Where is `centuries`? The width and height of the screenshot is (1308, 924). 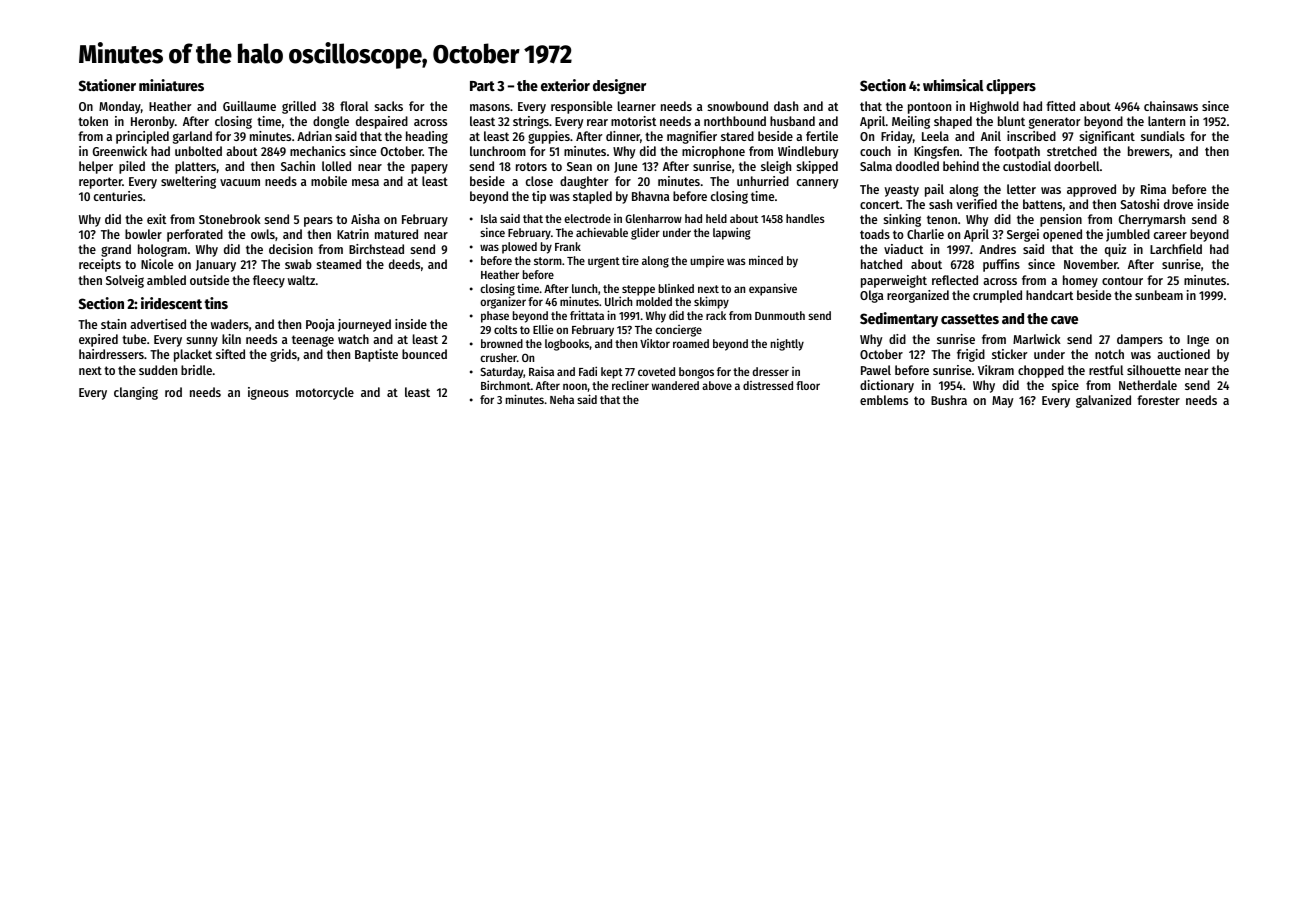 centuries is located at coordinates (118, 196).
